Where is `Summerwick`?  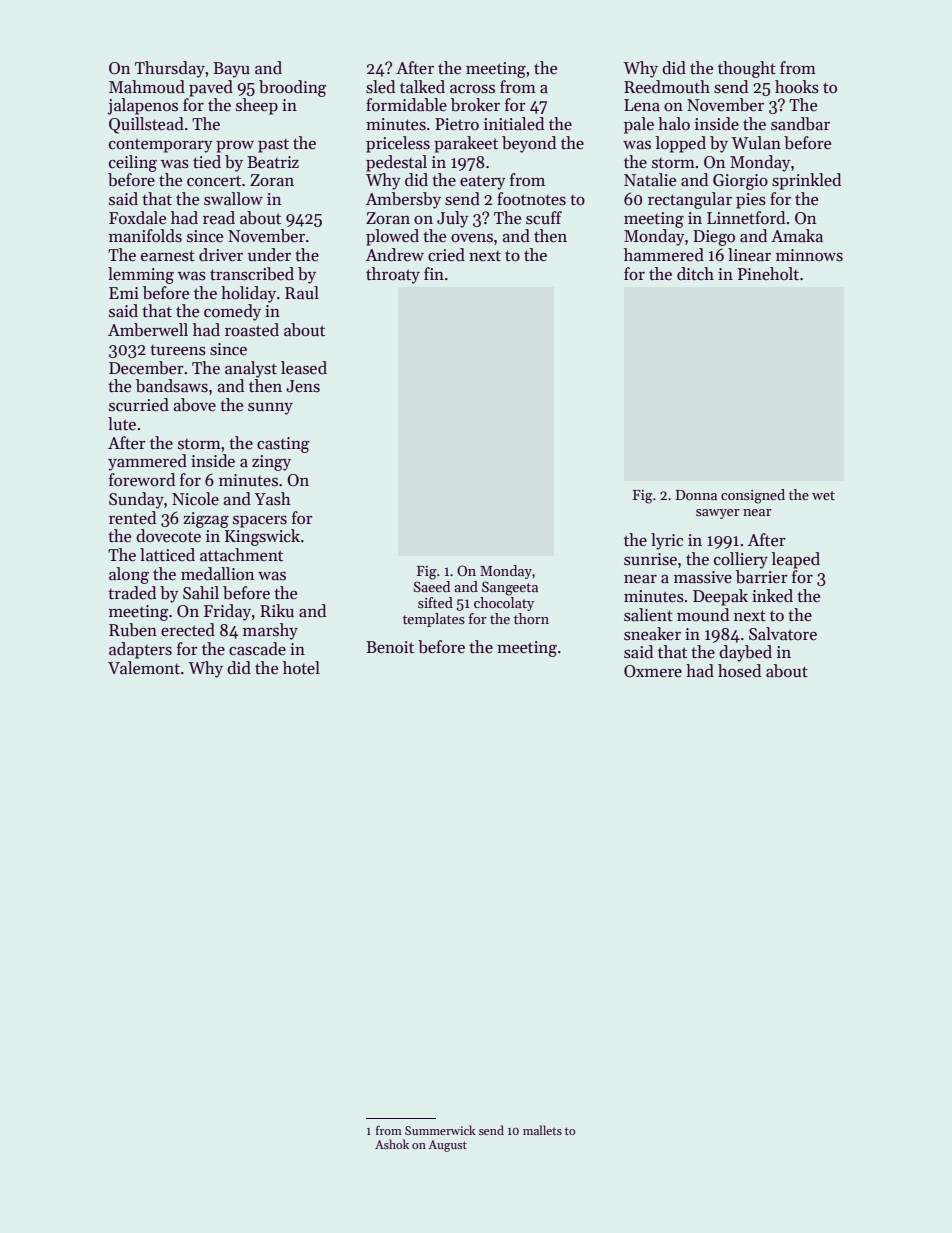
Summerwick is located at coordinates (440, 1130).
